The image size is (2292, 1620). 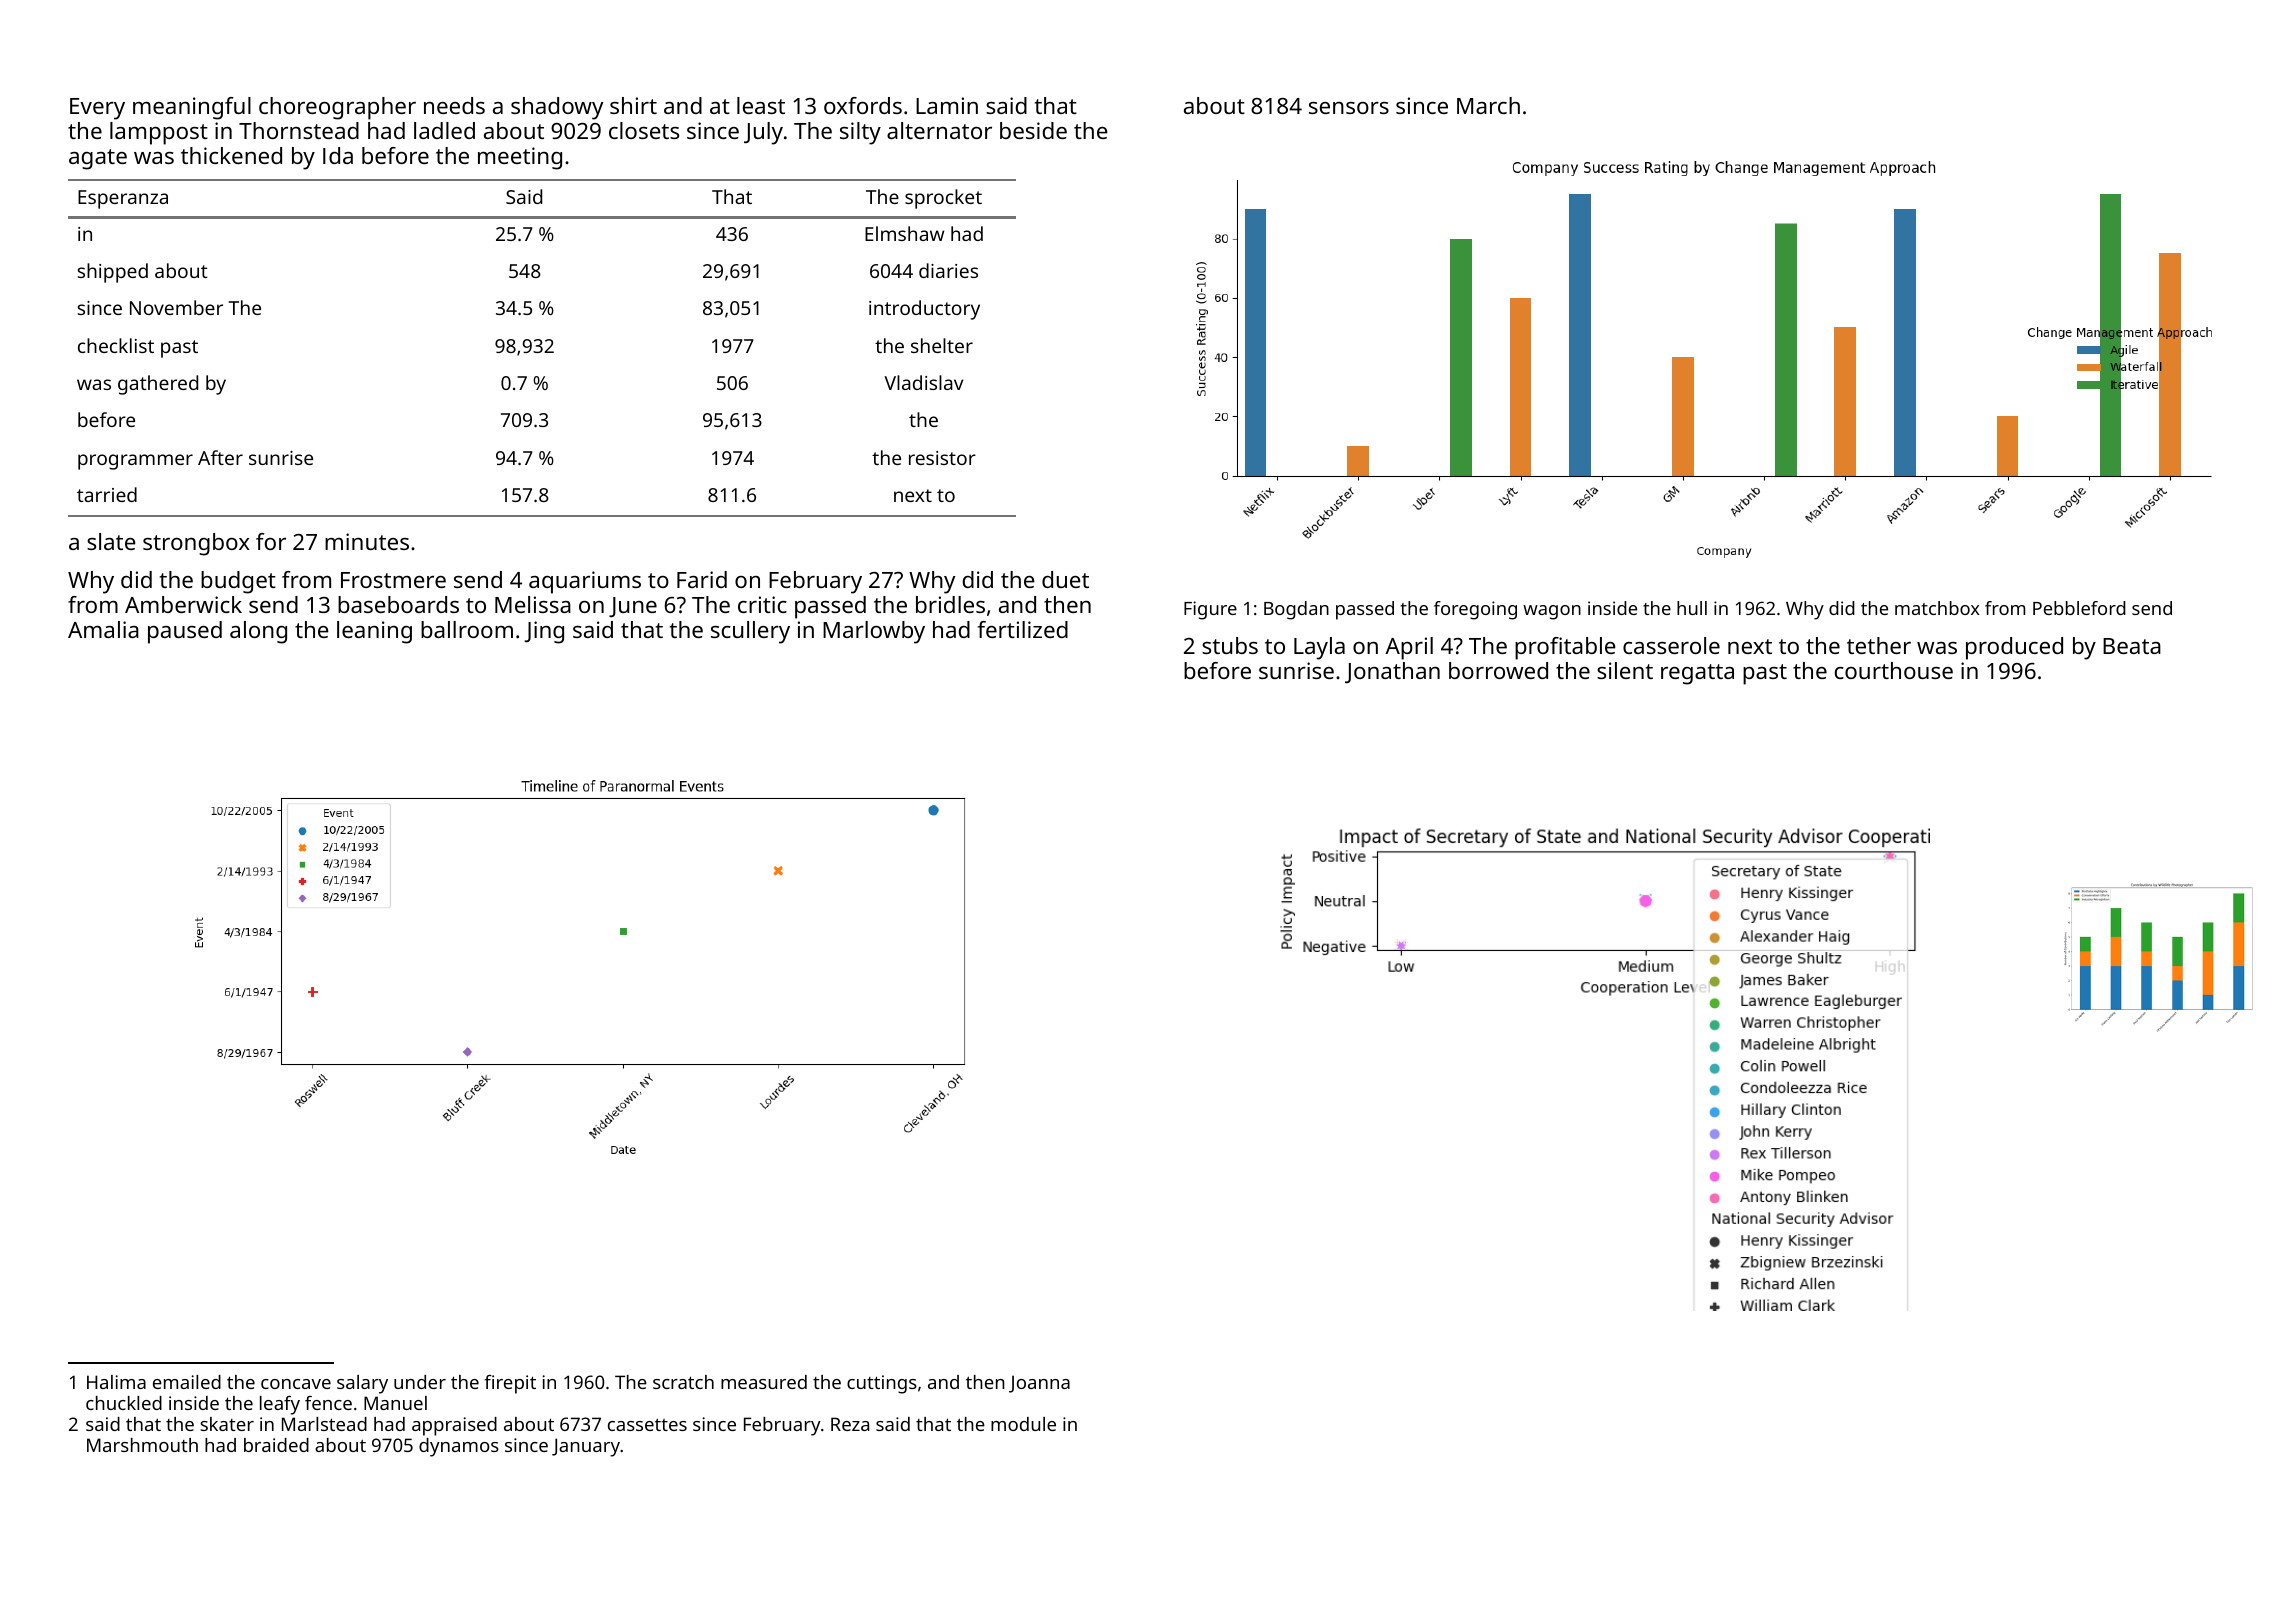 What do you see at coordinates (324, 1424) in the page?
I see `Marlstead` at bounding box center [324, 1424].
